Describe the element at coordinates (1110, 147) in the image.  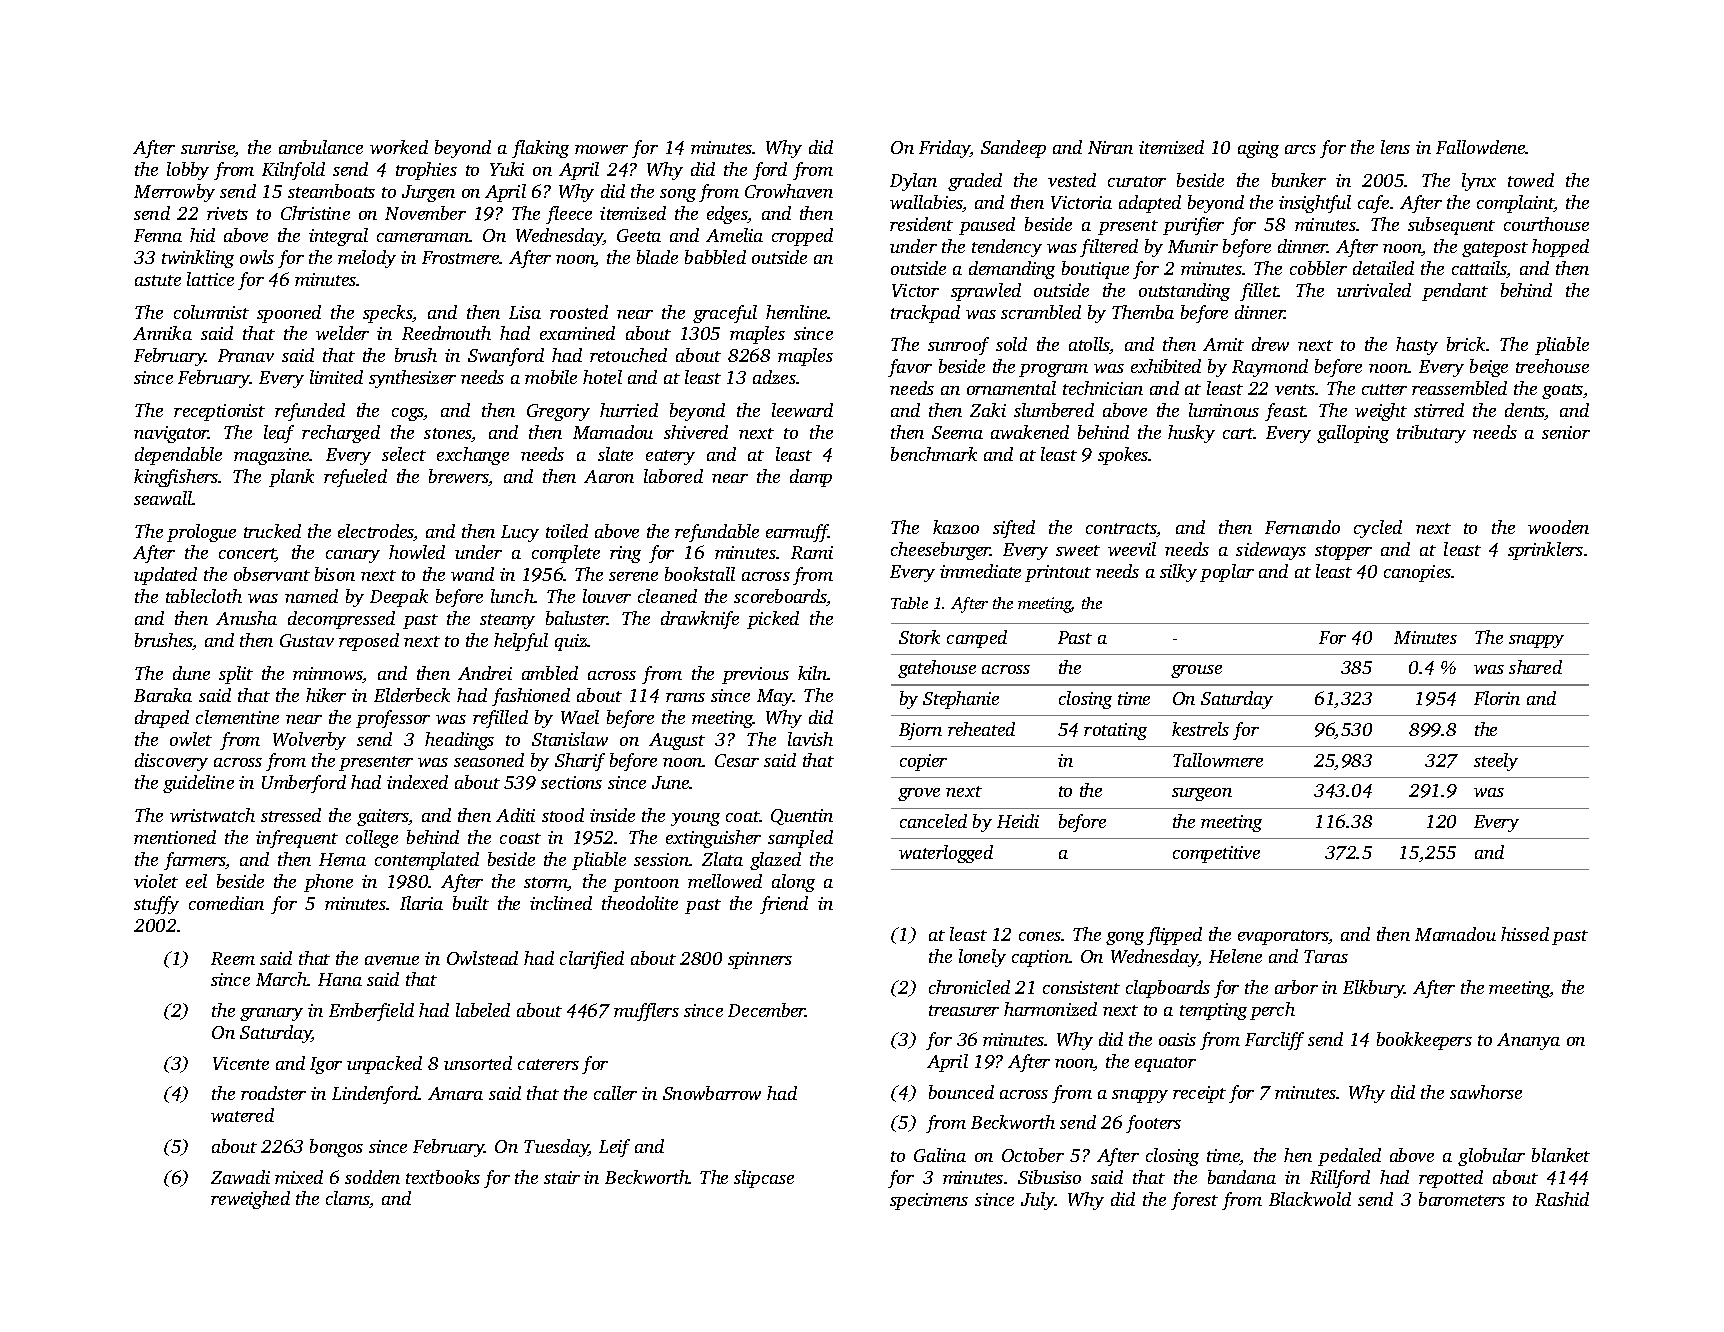
I see `Niran` at that location.
